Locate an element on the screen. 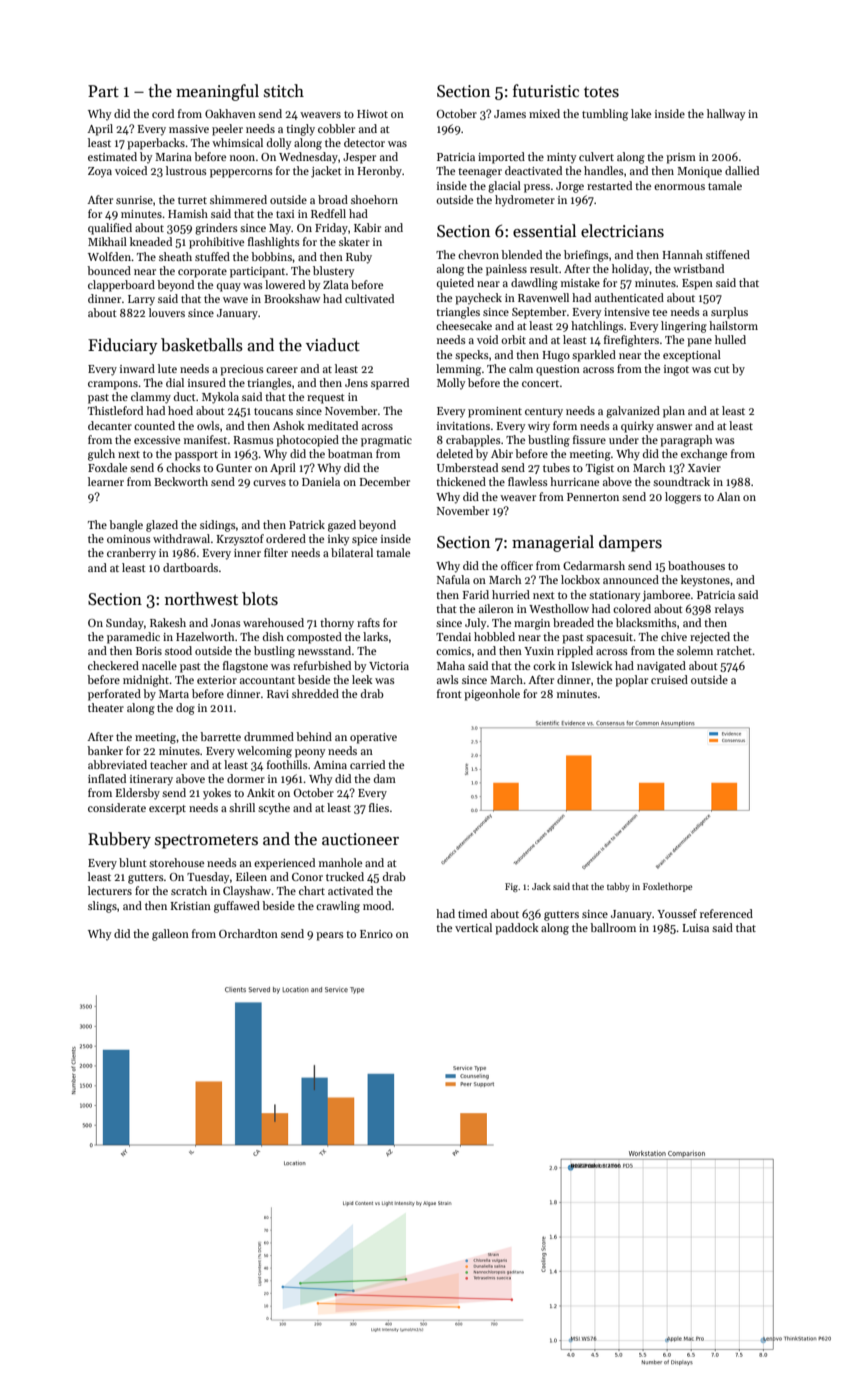 Image resolution: width=849 pixels, height=1400 pixels. clammy is located at coordinates (151, 398).
